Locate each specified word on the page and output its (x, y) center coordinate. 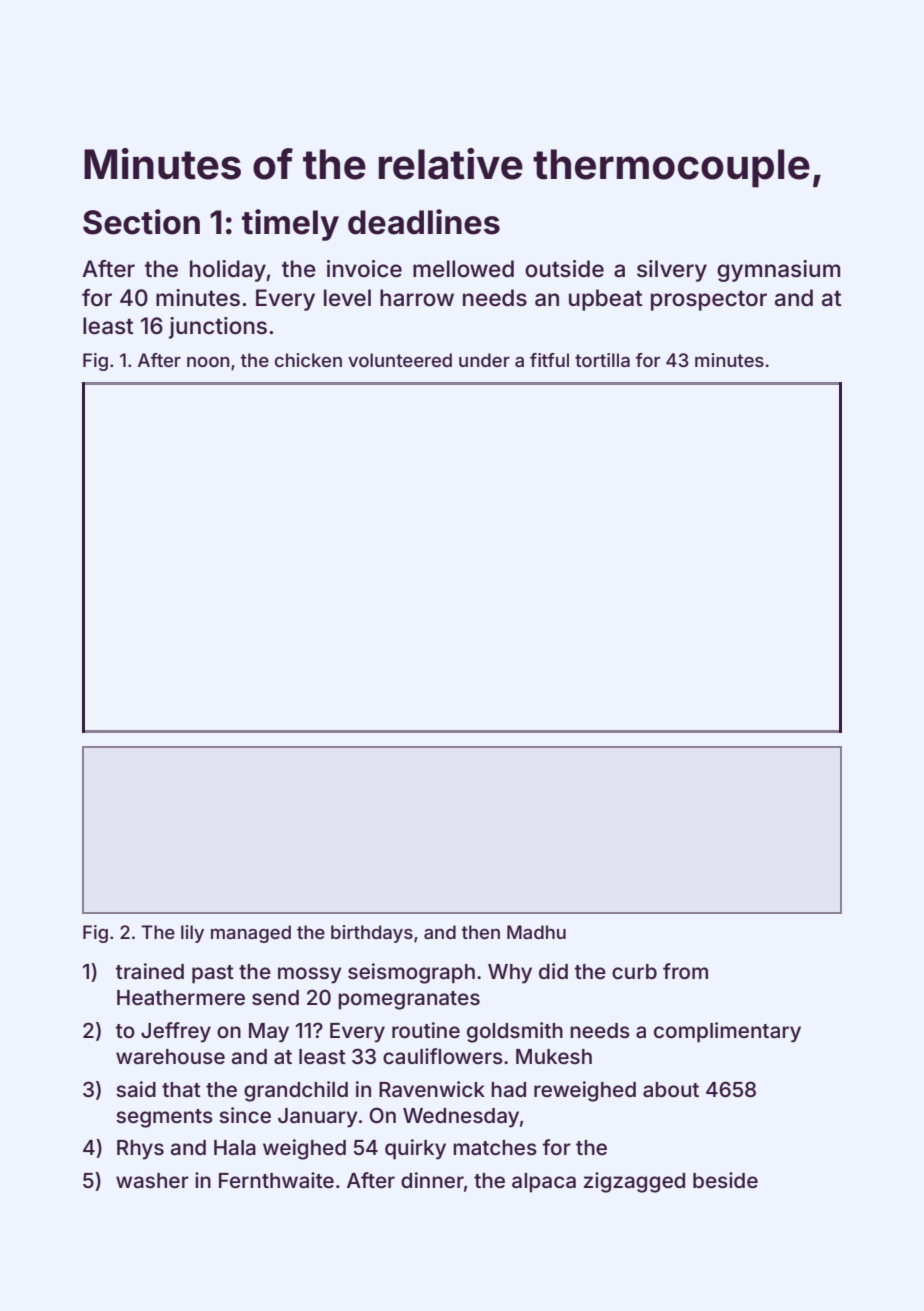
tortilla (602, 360)
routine (426, 1030)
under (484, 360)
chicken (308, 360)
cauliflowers (443, 1056)
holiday (228, 271)
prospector (709, 300)
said (136, 1089)
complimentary (727, 1032)
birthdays (372, 934)
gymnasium (778, 271)
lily (192, 934)
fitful (549, 360)
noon (208, 362)
